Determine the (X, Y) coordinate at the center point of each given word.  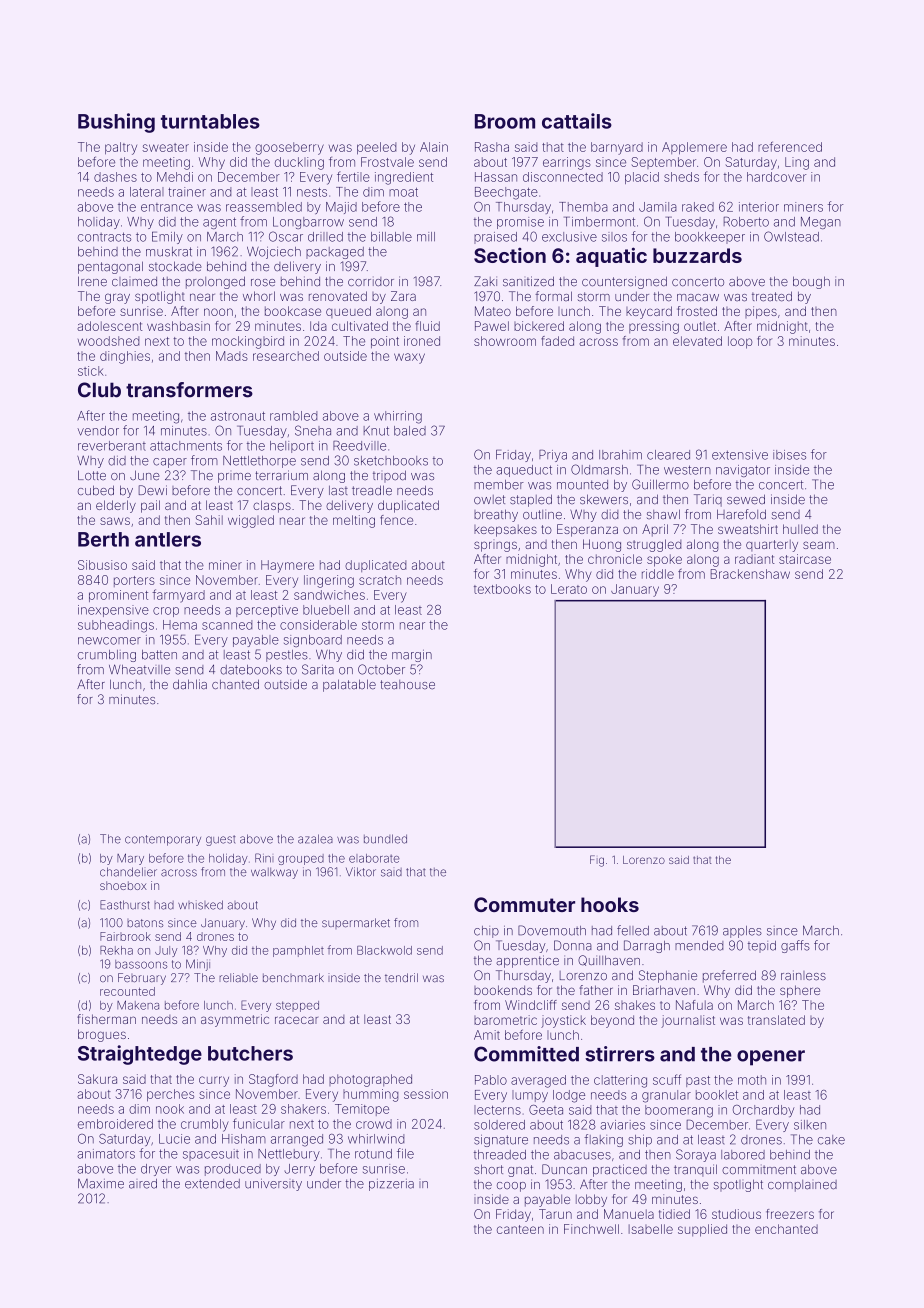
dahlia (190, 684)
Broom (505, 121)
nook (170, 1109)
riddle (658, 574)
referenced (790, 146)
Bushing (116, 123)
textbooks (502, 589)
